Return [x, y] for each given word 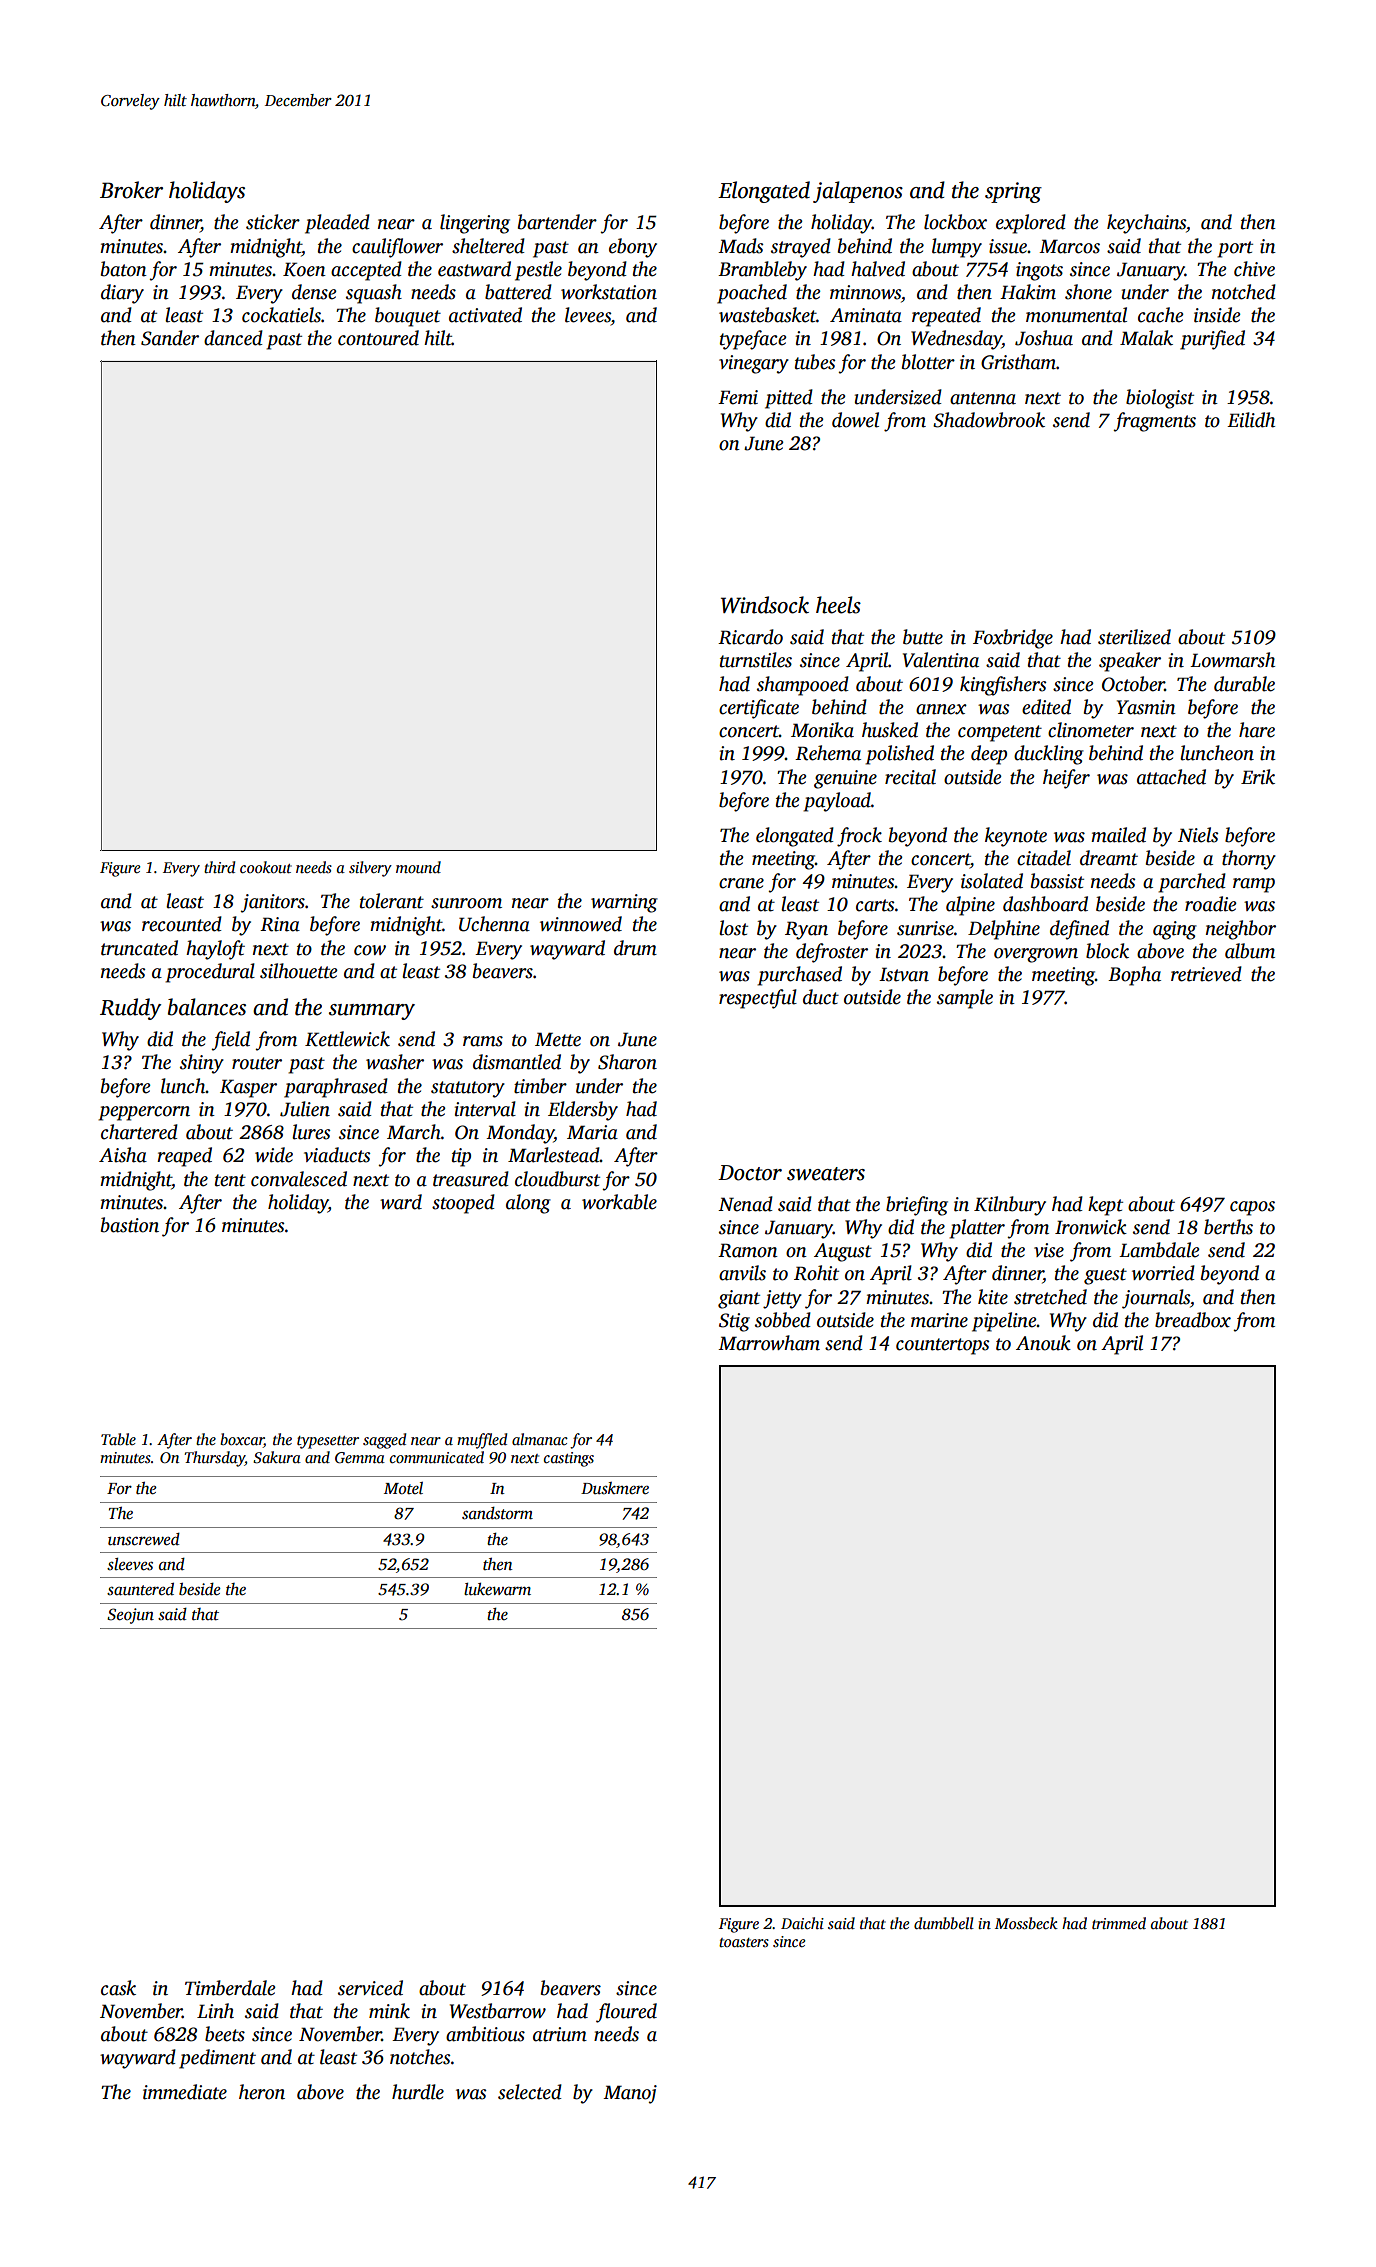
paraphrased [336, 1088]
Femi [738, 397]
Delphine [1004, 930]
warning [624, 903]
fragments [1154, 422]
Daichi [802, 1923]
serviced [370, 1988]
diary [122, 294]
